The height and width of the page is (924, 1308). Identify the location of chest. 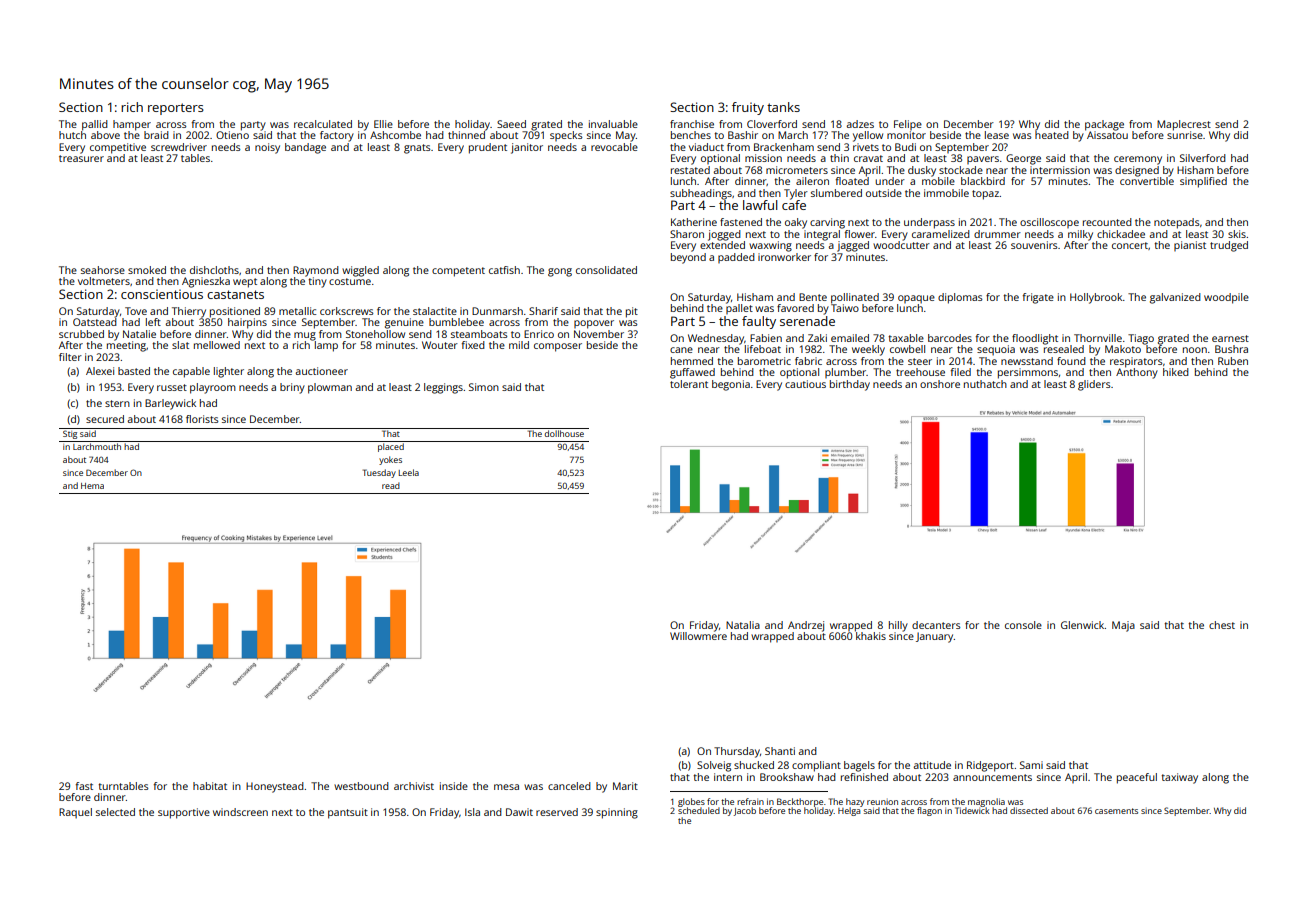
(1222, 625).
